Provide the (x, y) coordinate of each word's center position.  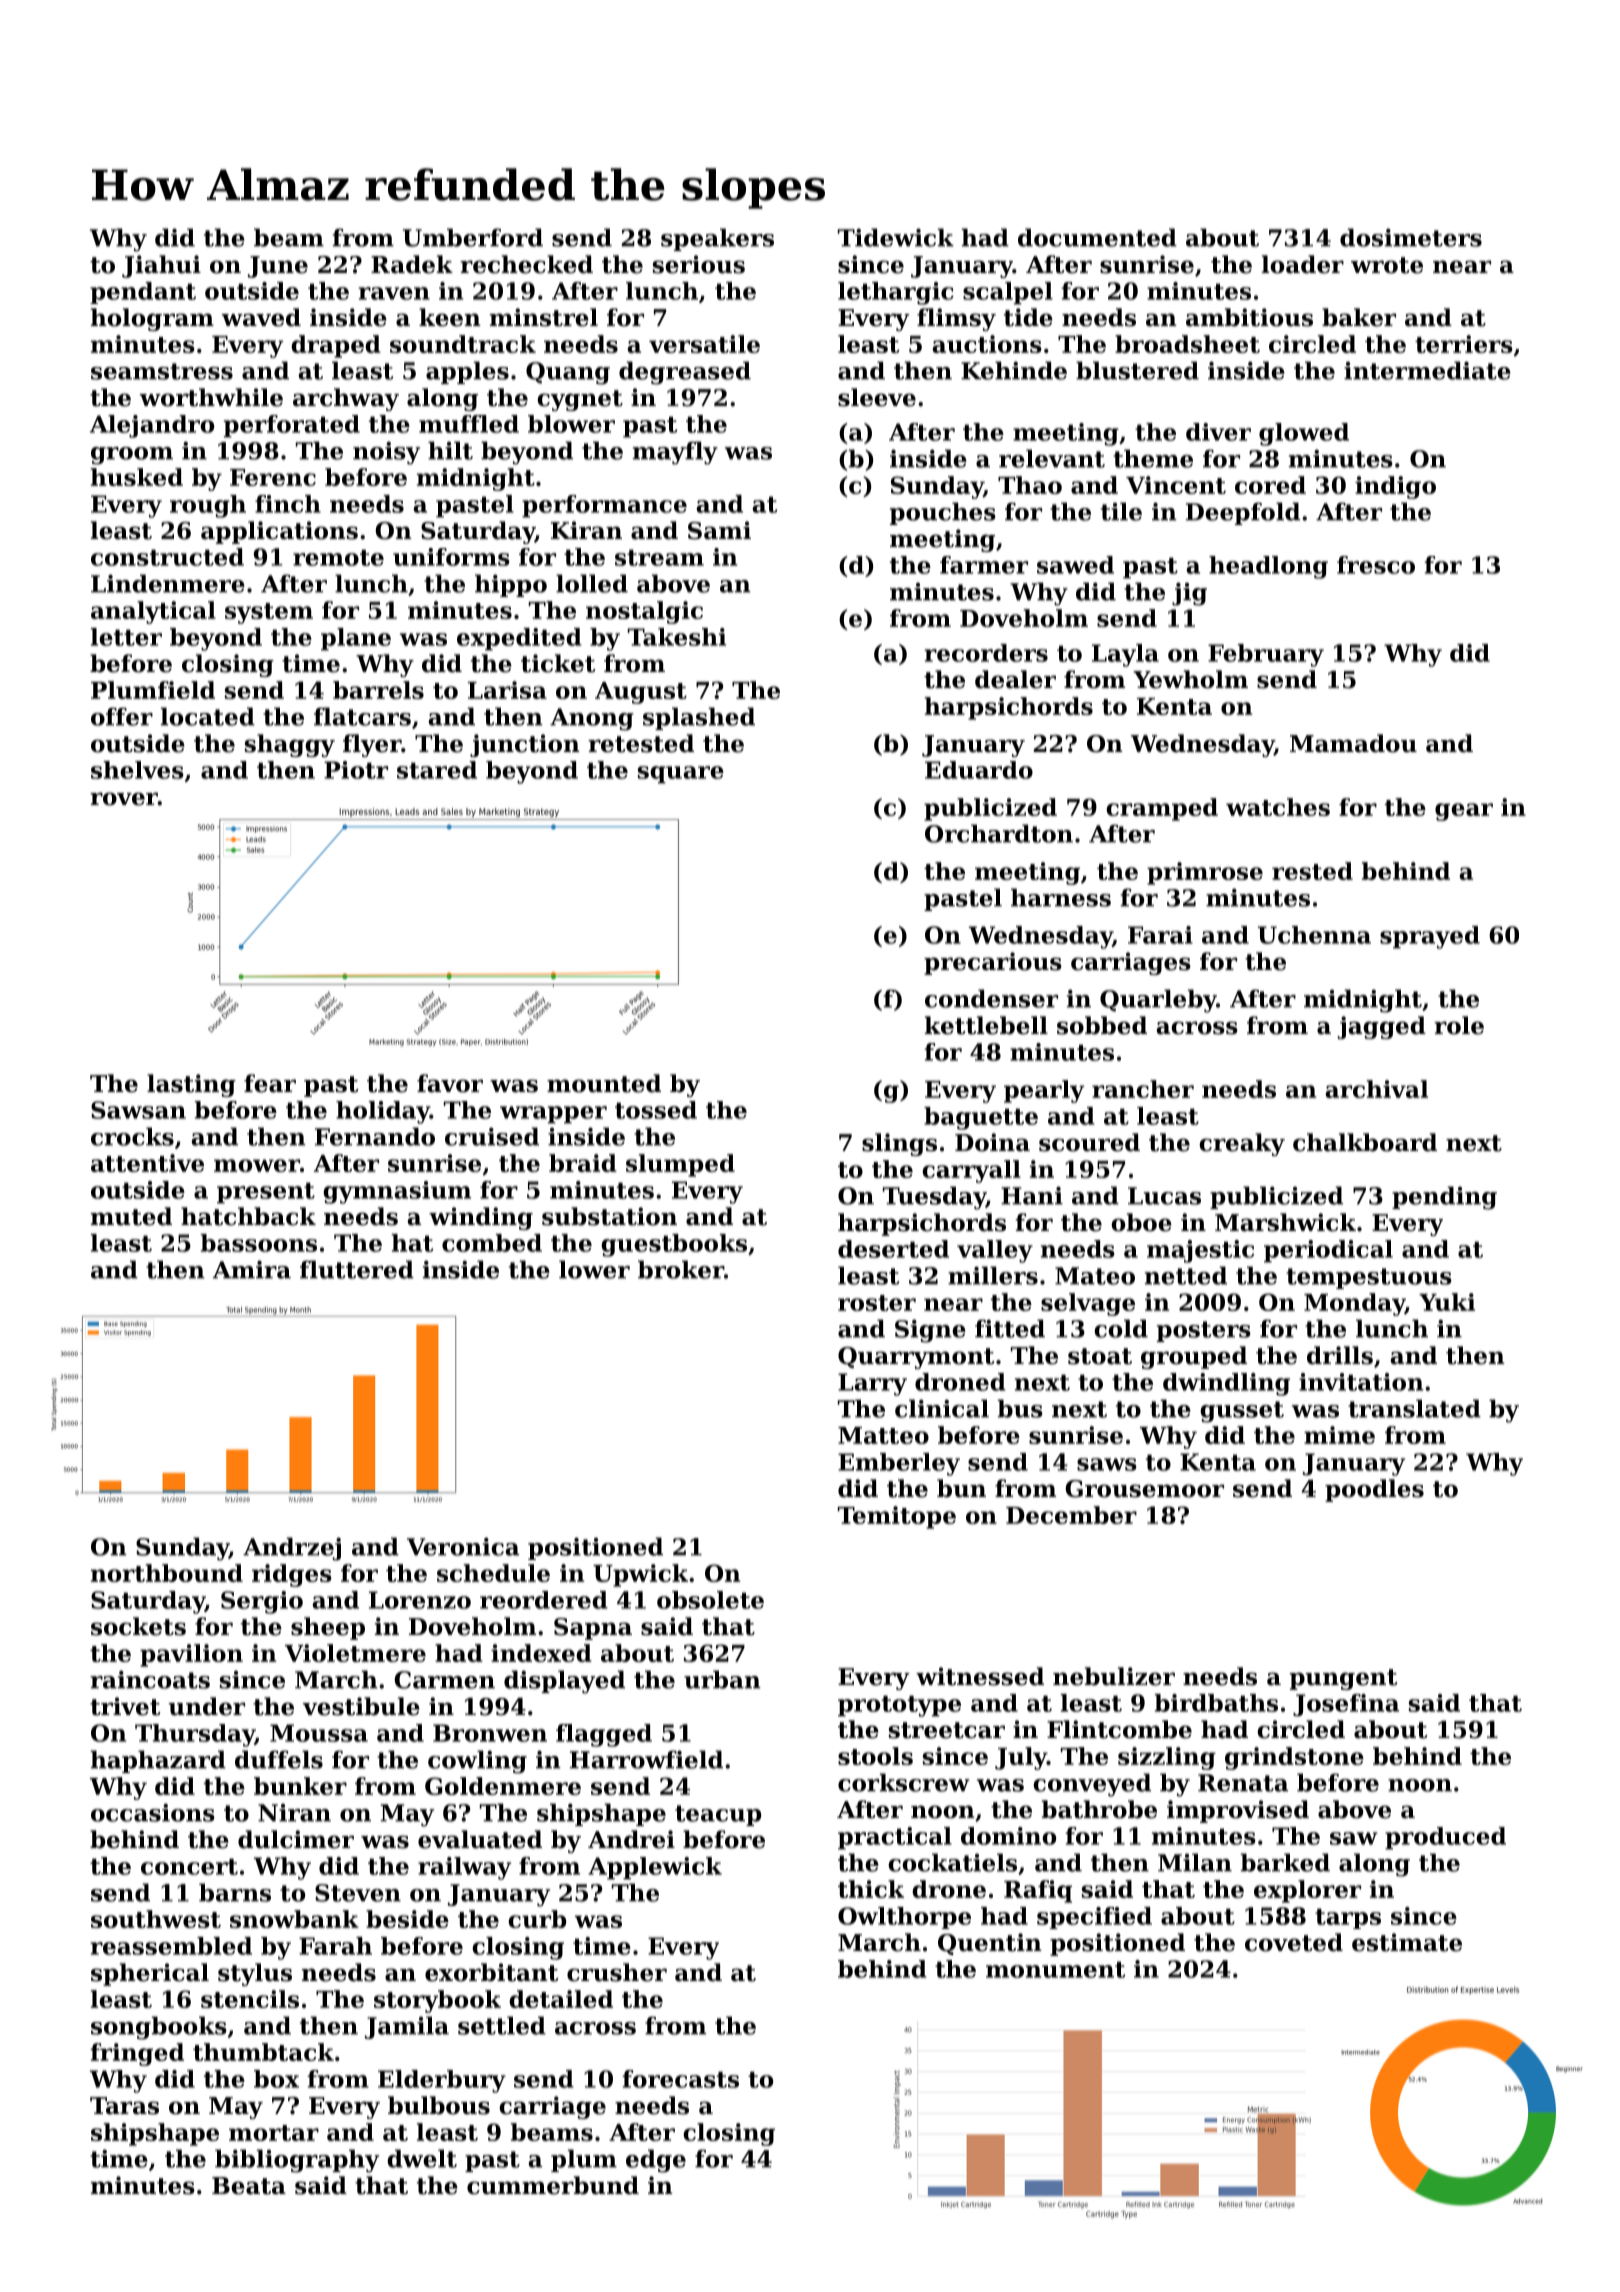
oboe (1141, 1222)
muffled (469, 424)
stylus (255, 1974)
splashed (699, 718)
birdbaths (1216, 1703)
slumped (680, 1165)
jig (1189, 594)
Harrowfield (646, 1759)
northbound (167, 1573)
